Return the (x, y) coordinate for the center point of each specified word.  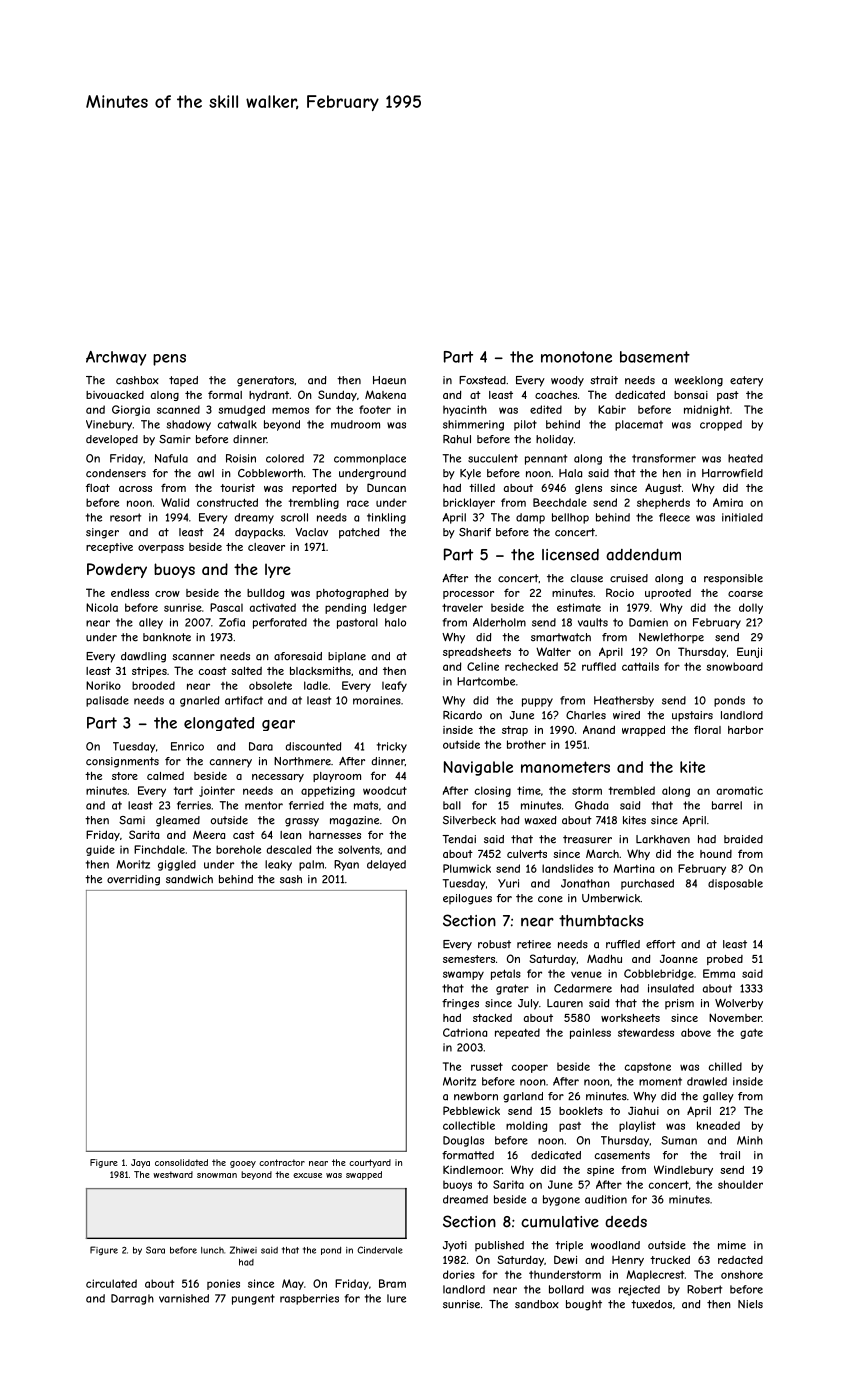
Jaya (140, 1163)
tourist (237, 488)
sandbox (537, 1304)
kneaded (718, 1125)
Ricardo (462, 715)
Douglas (463, 1141)
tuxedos (651, 1304)
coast (213, 671)
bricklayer (469, 503)
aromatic (740, 790)
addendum (643, 555)
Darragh (132, 1299)
